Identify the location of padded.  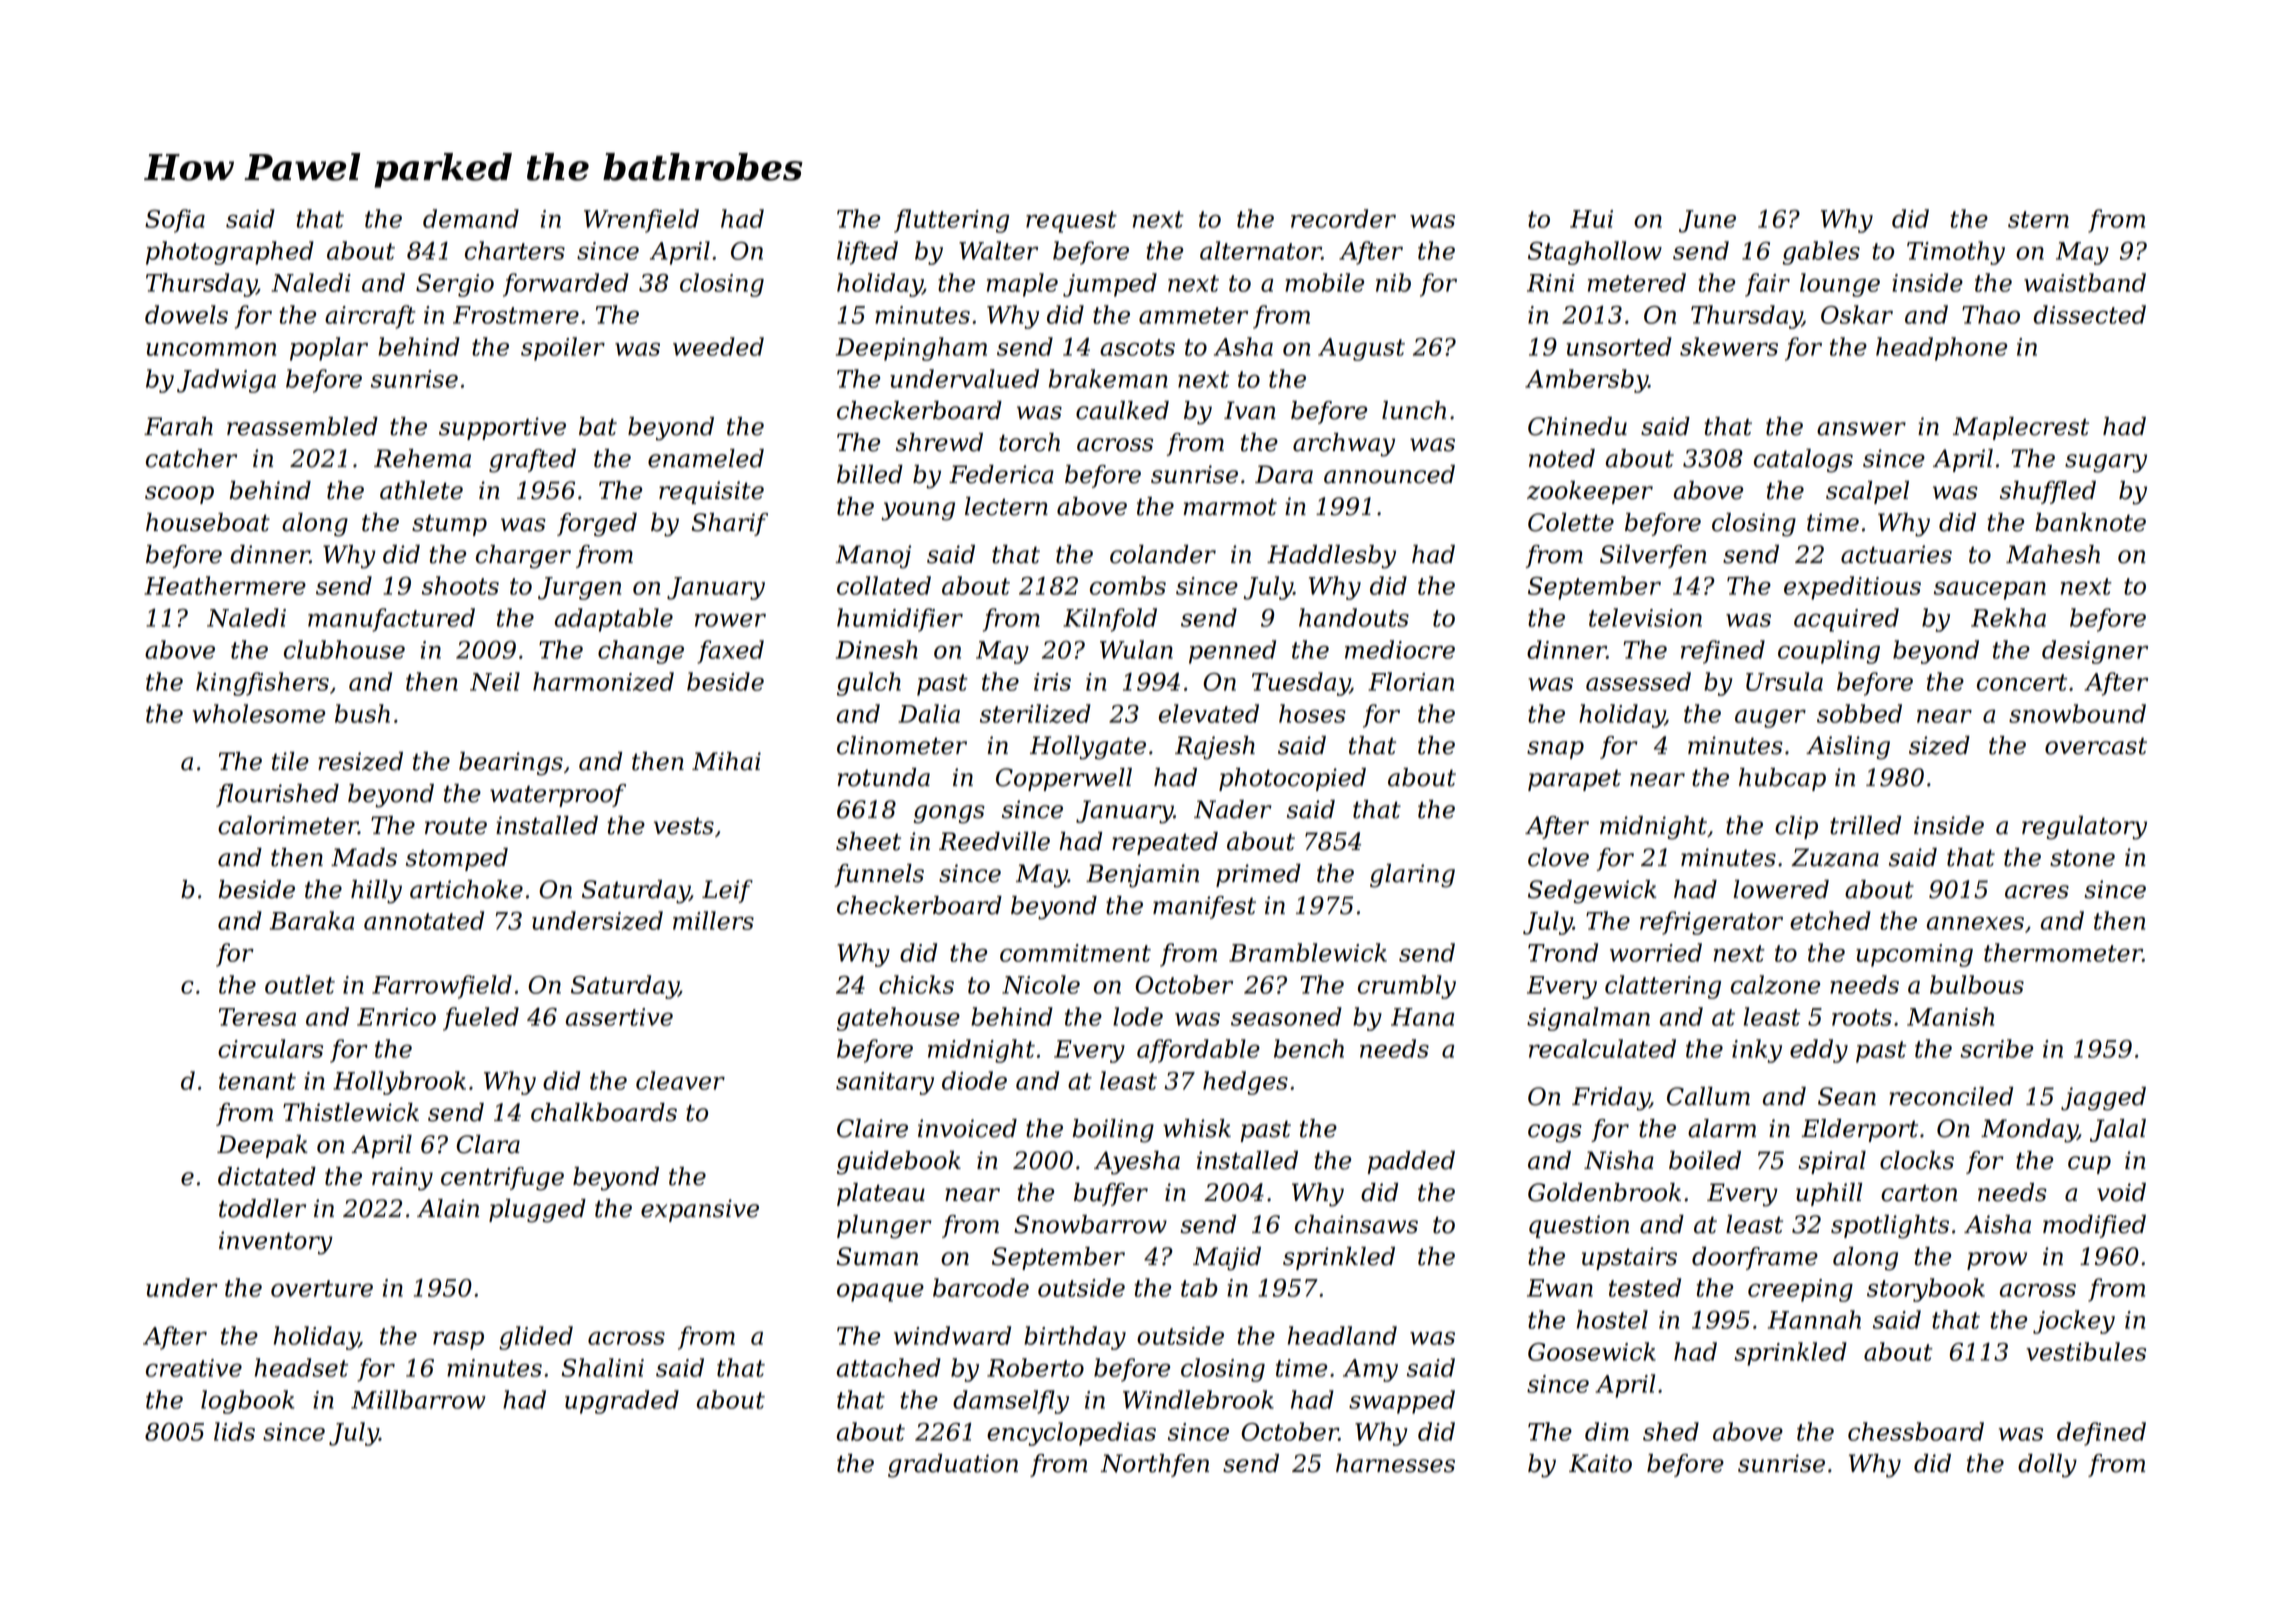
(1411, 1162).
